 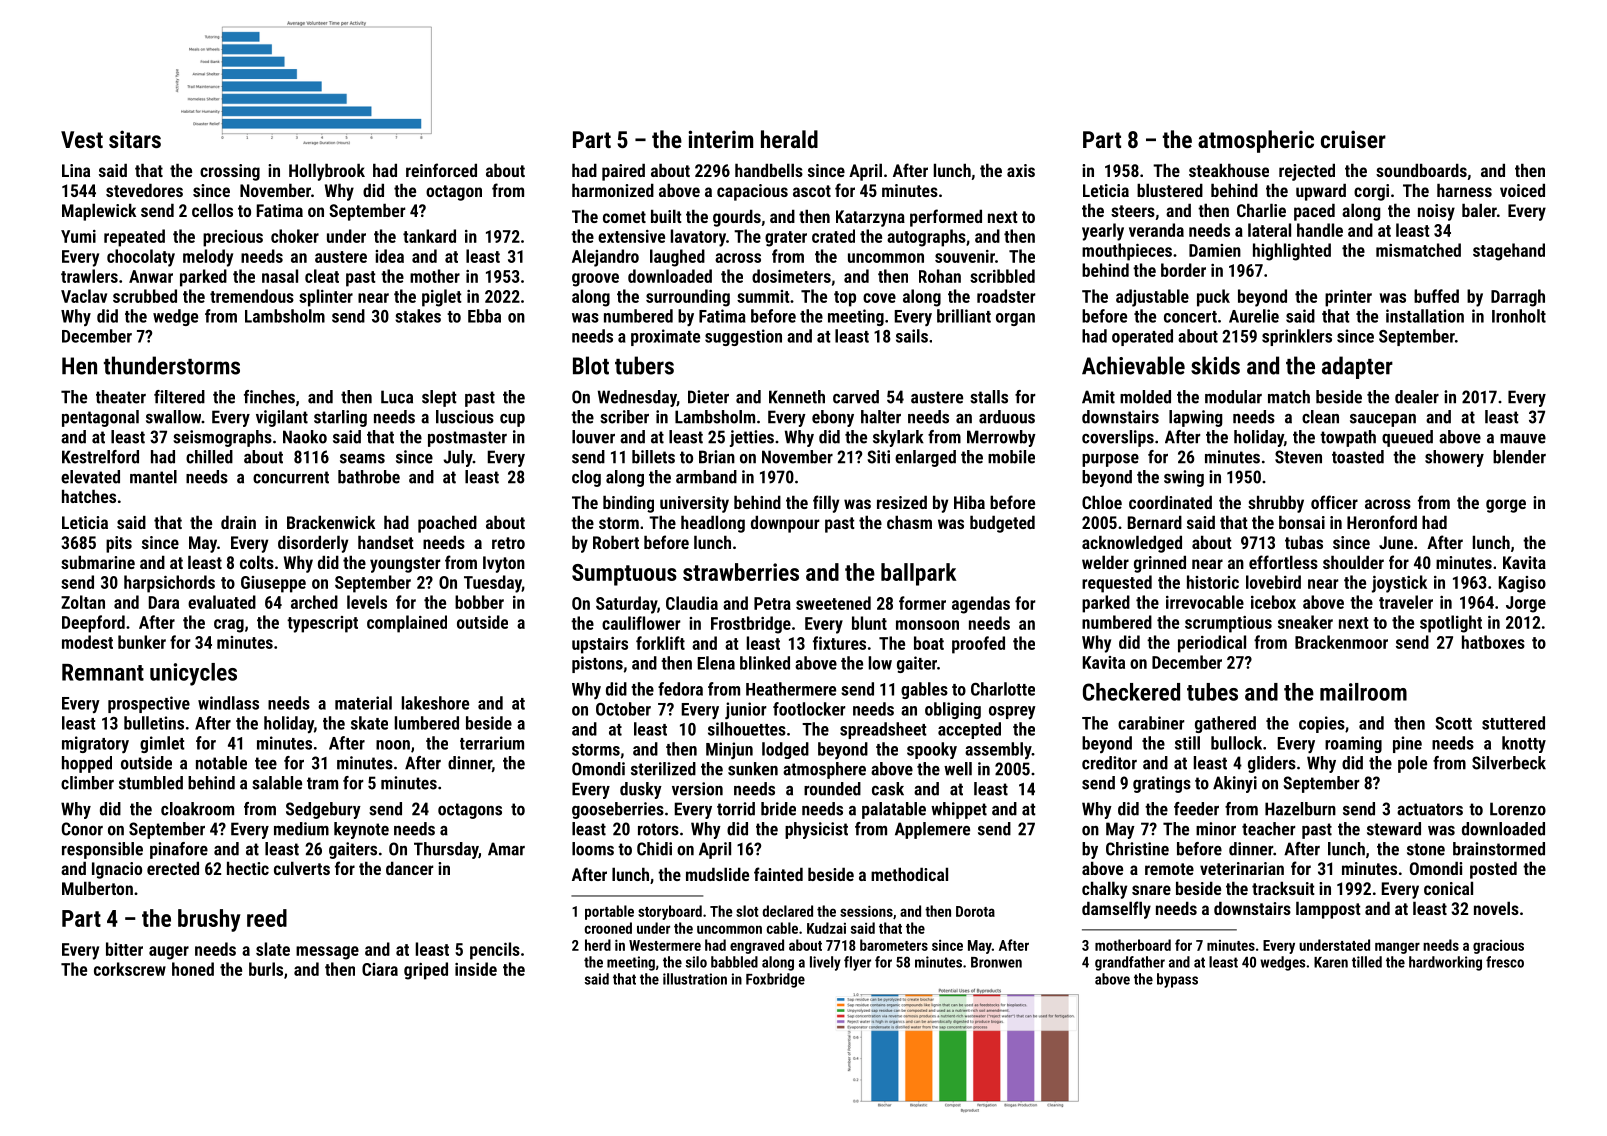 What do you see at coordinates (130, 969) in the screenshot?
I see `corkscrew` at bounding box center [130, 969].
